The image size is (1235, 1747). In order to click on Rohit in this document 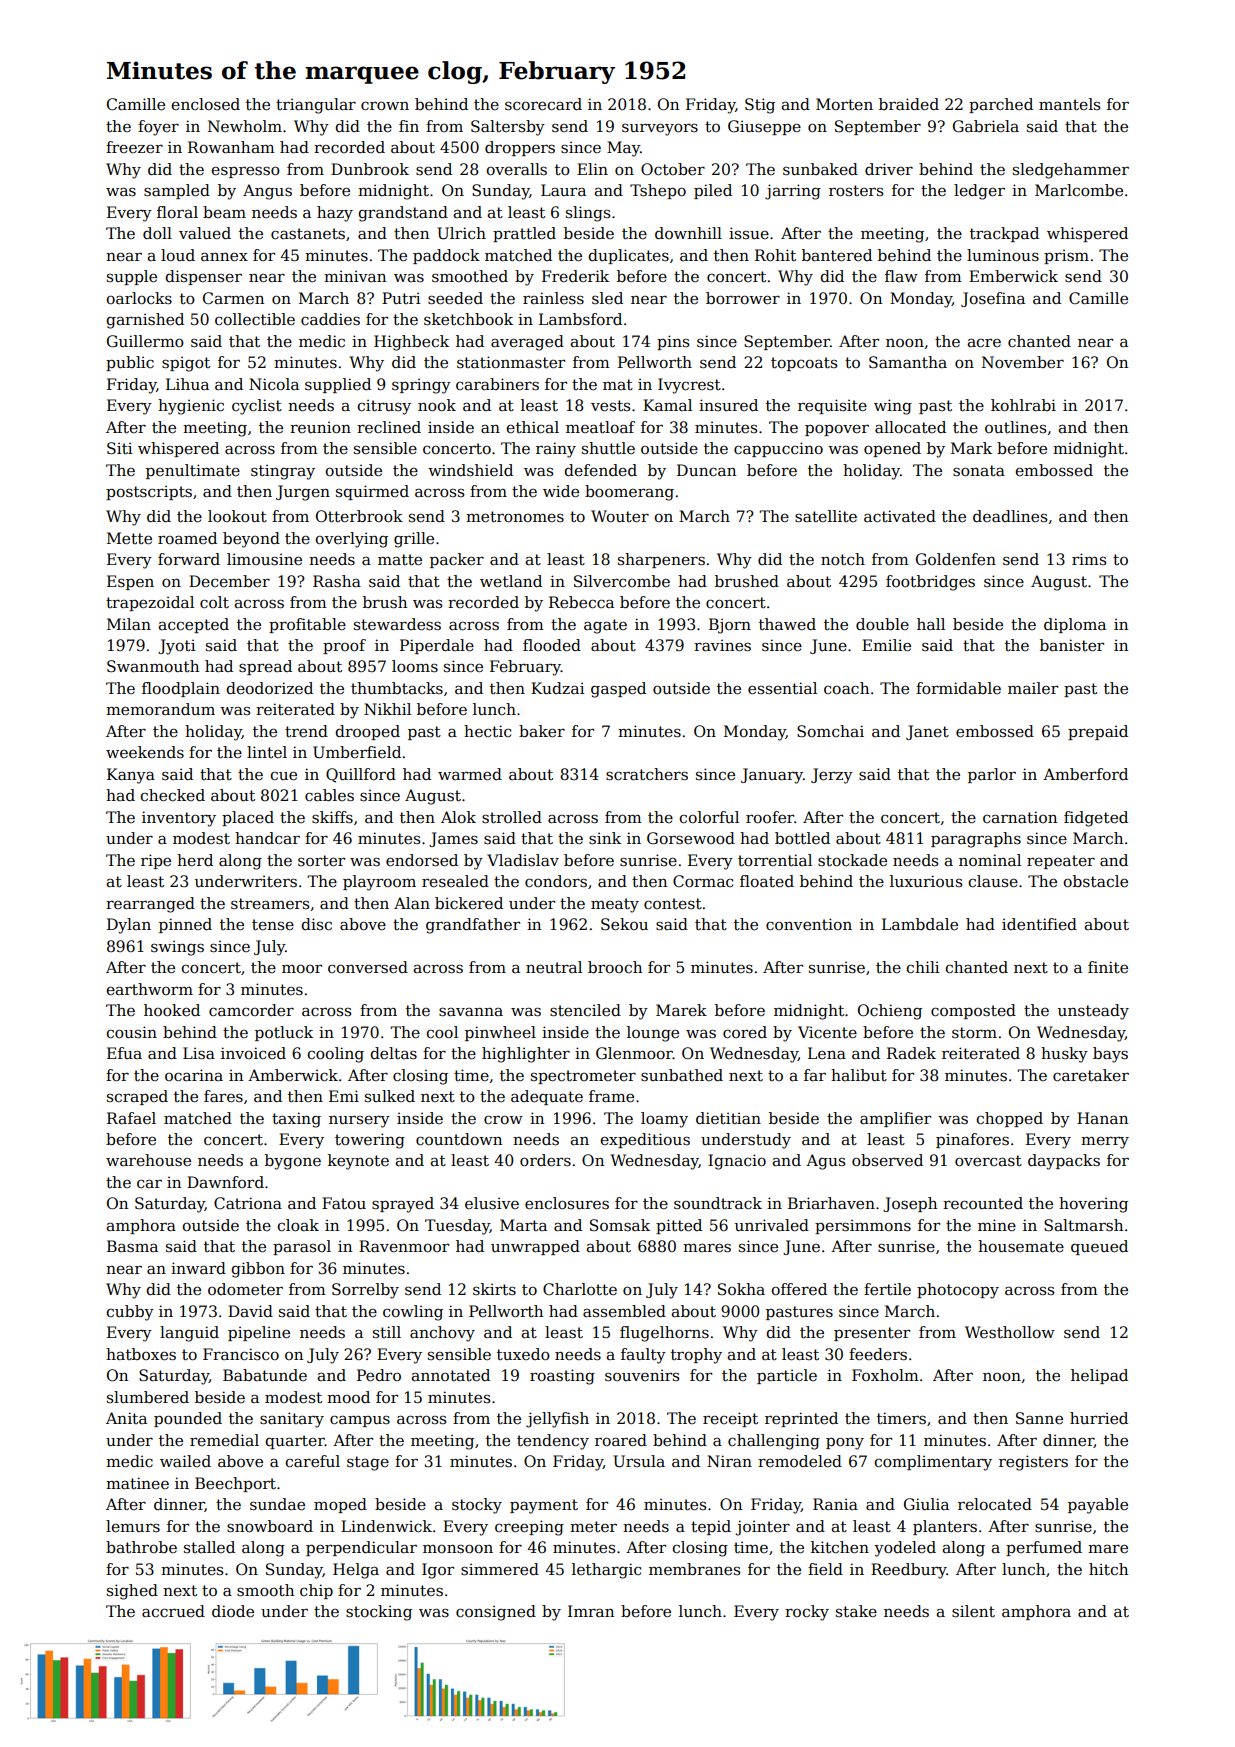, I will do `click(775, 255)`.
